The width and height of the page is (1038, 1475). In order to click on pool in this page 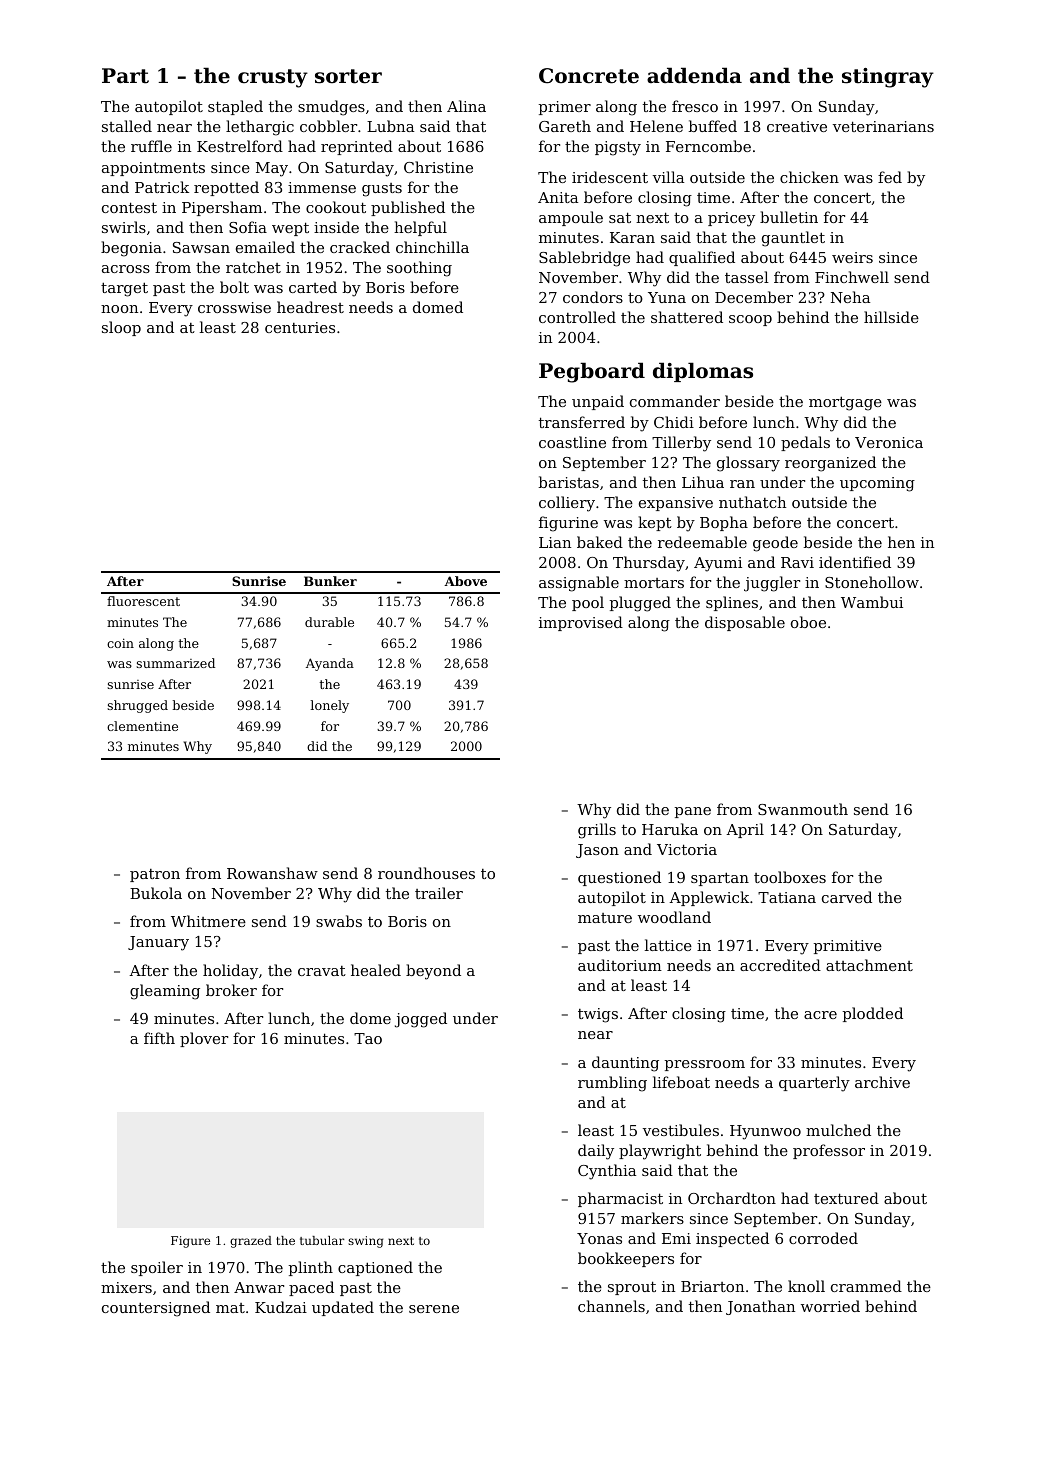, I will do `click(588, 603)`.
